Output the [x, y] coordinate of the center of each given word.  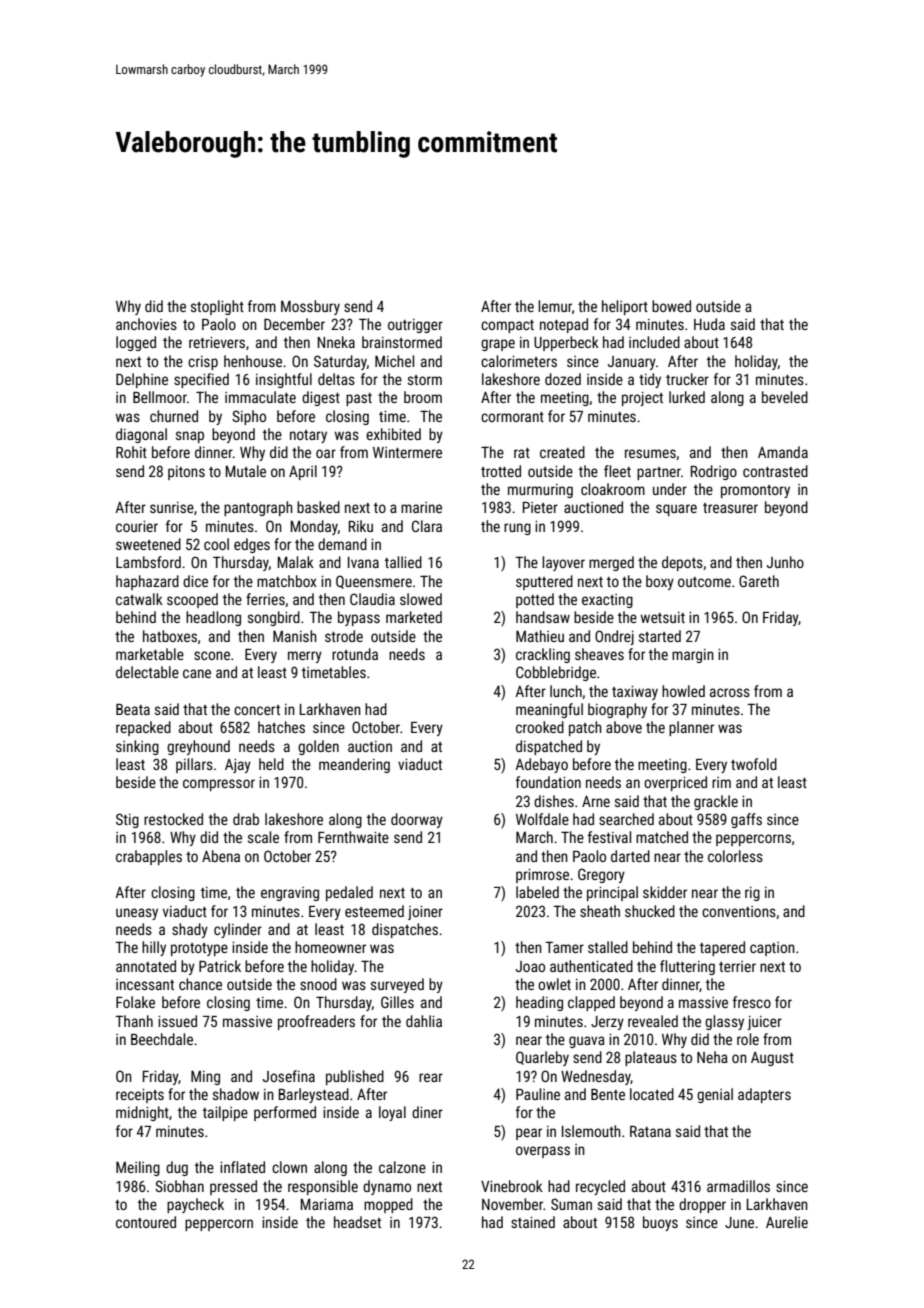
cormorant [512, 417]
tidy [650, 380]
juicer [764, 1023]
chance [200, 984]
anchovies [146, 324]
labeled [537, 892]
